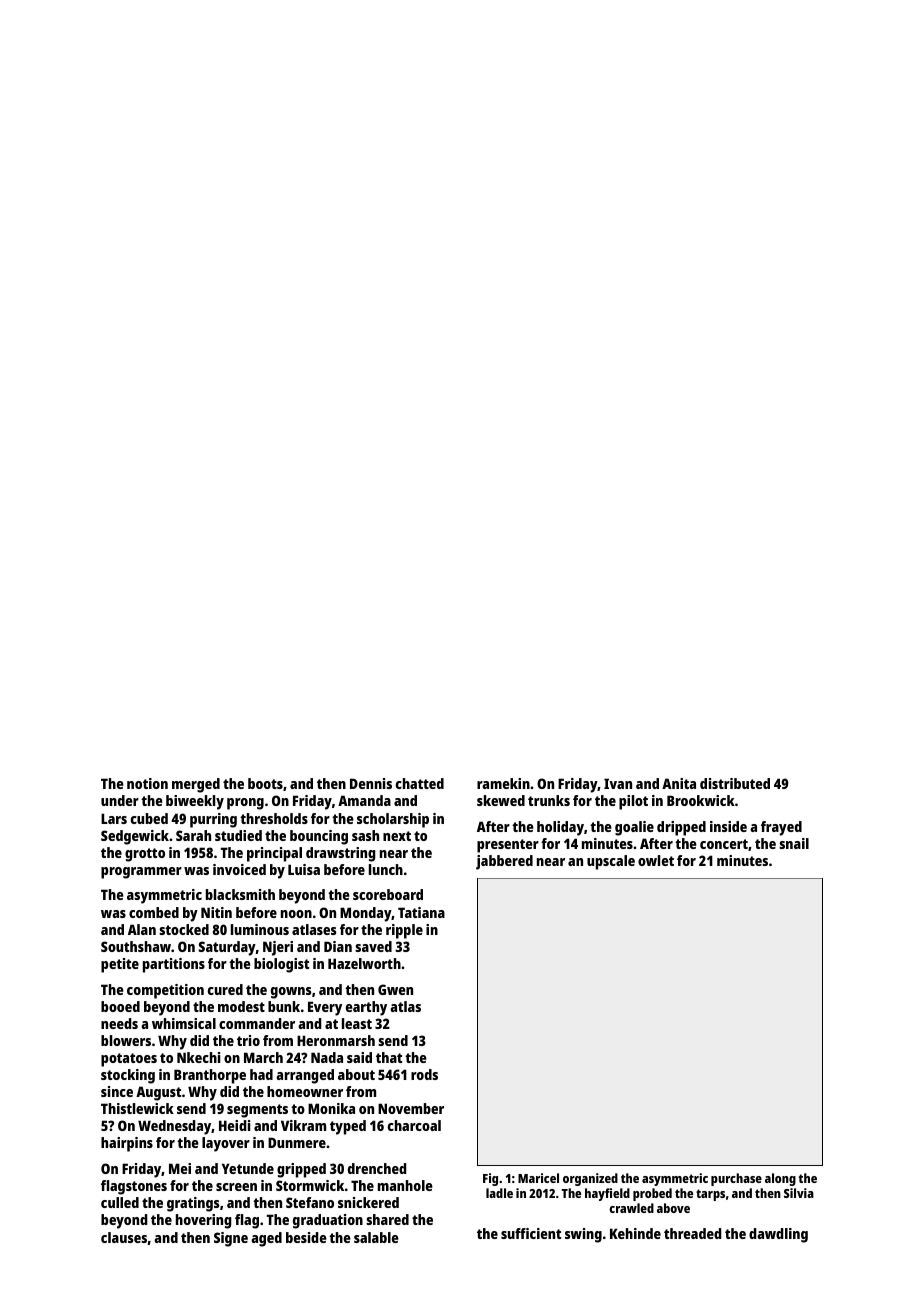 The width and height of the screenshot is (924, 1308). I want to click on culled, so click(120, 1202).
